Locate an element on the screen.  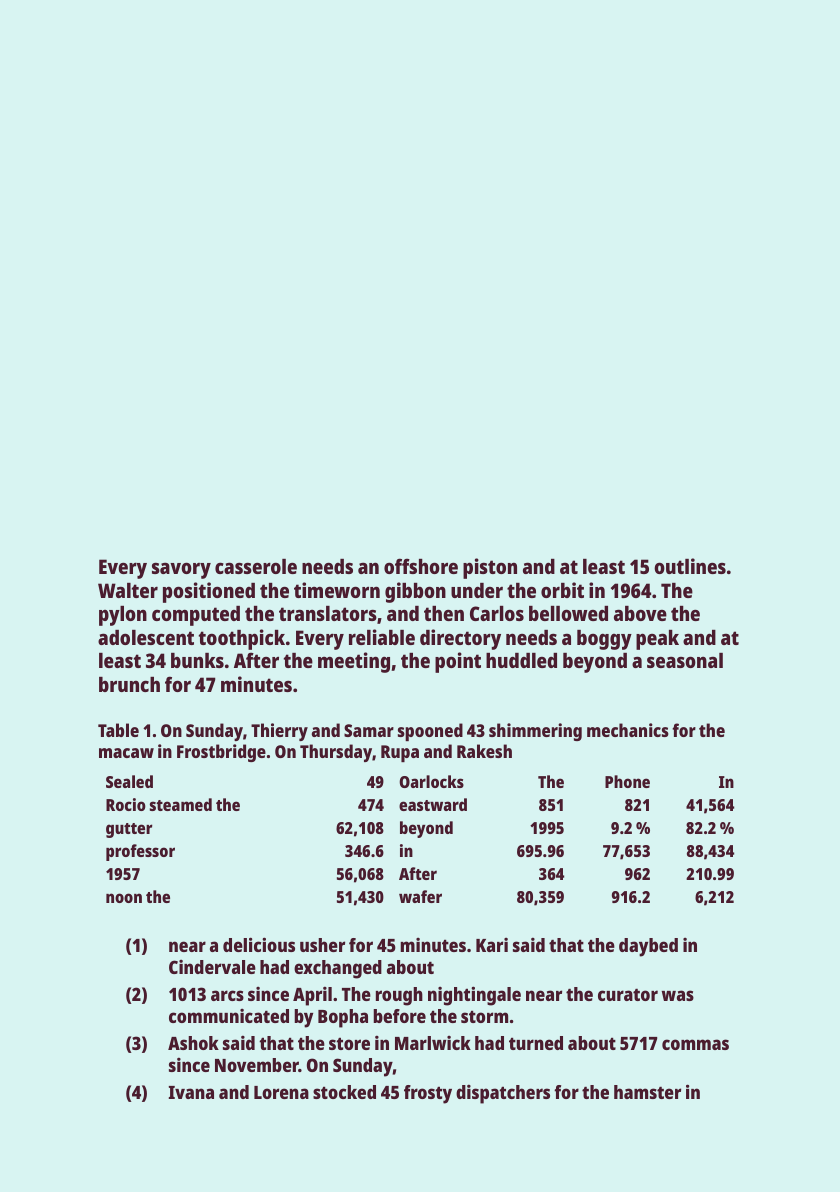
Frostbridge is located at coordinates (221, 753).
